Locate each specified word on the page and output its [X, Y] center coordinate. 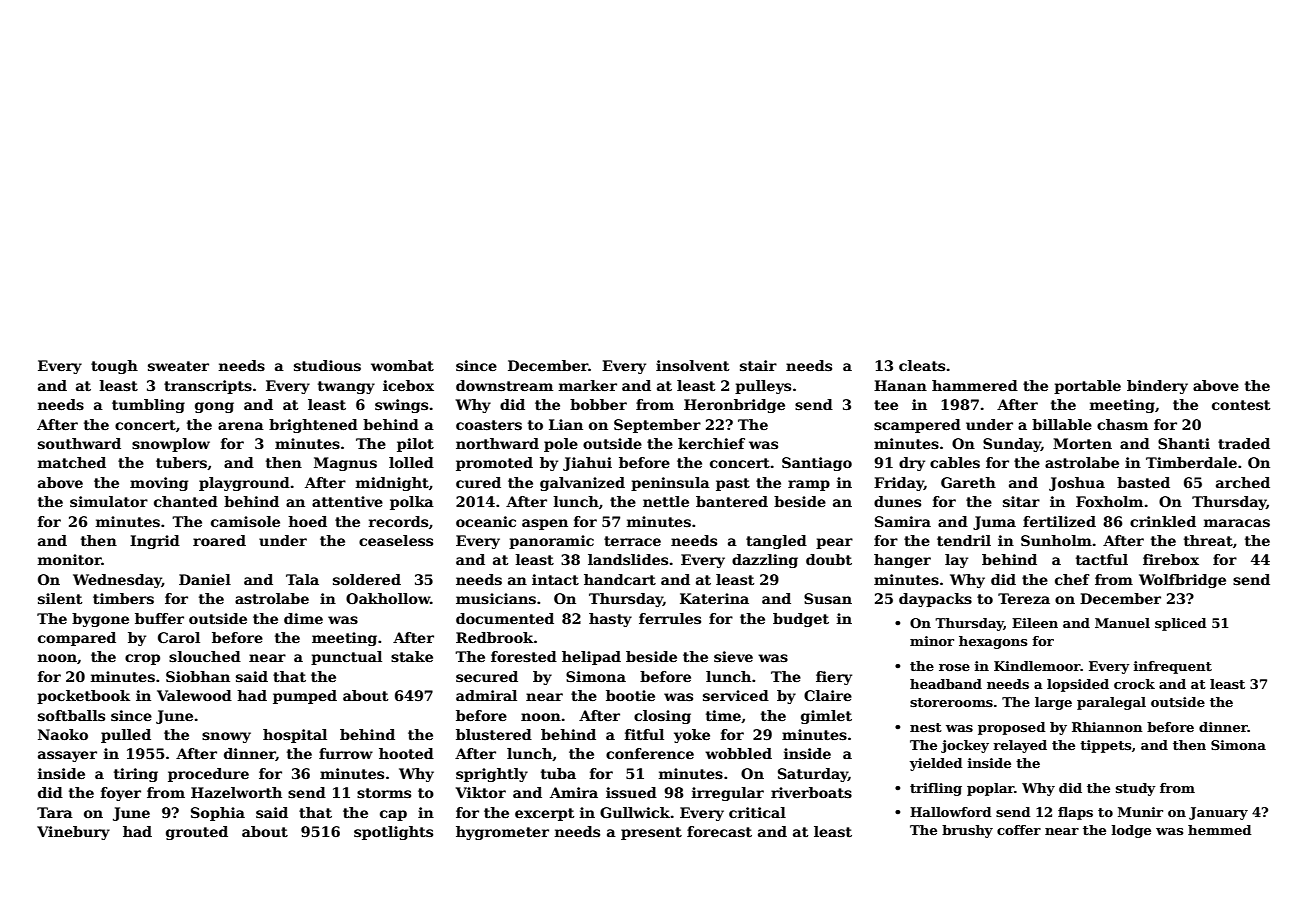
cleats [922, 365]
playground [244, 484]
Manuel [1122, 623]
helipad [591, 658]
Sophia [218, 814]
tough [114, 367]
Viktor [481, 792]
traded [1244, 443]
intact [555, 579]
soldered [367, 579]
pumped [305, 697]
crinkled [1163, 521]
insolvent [692, 365]
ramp [809, 485]
